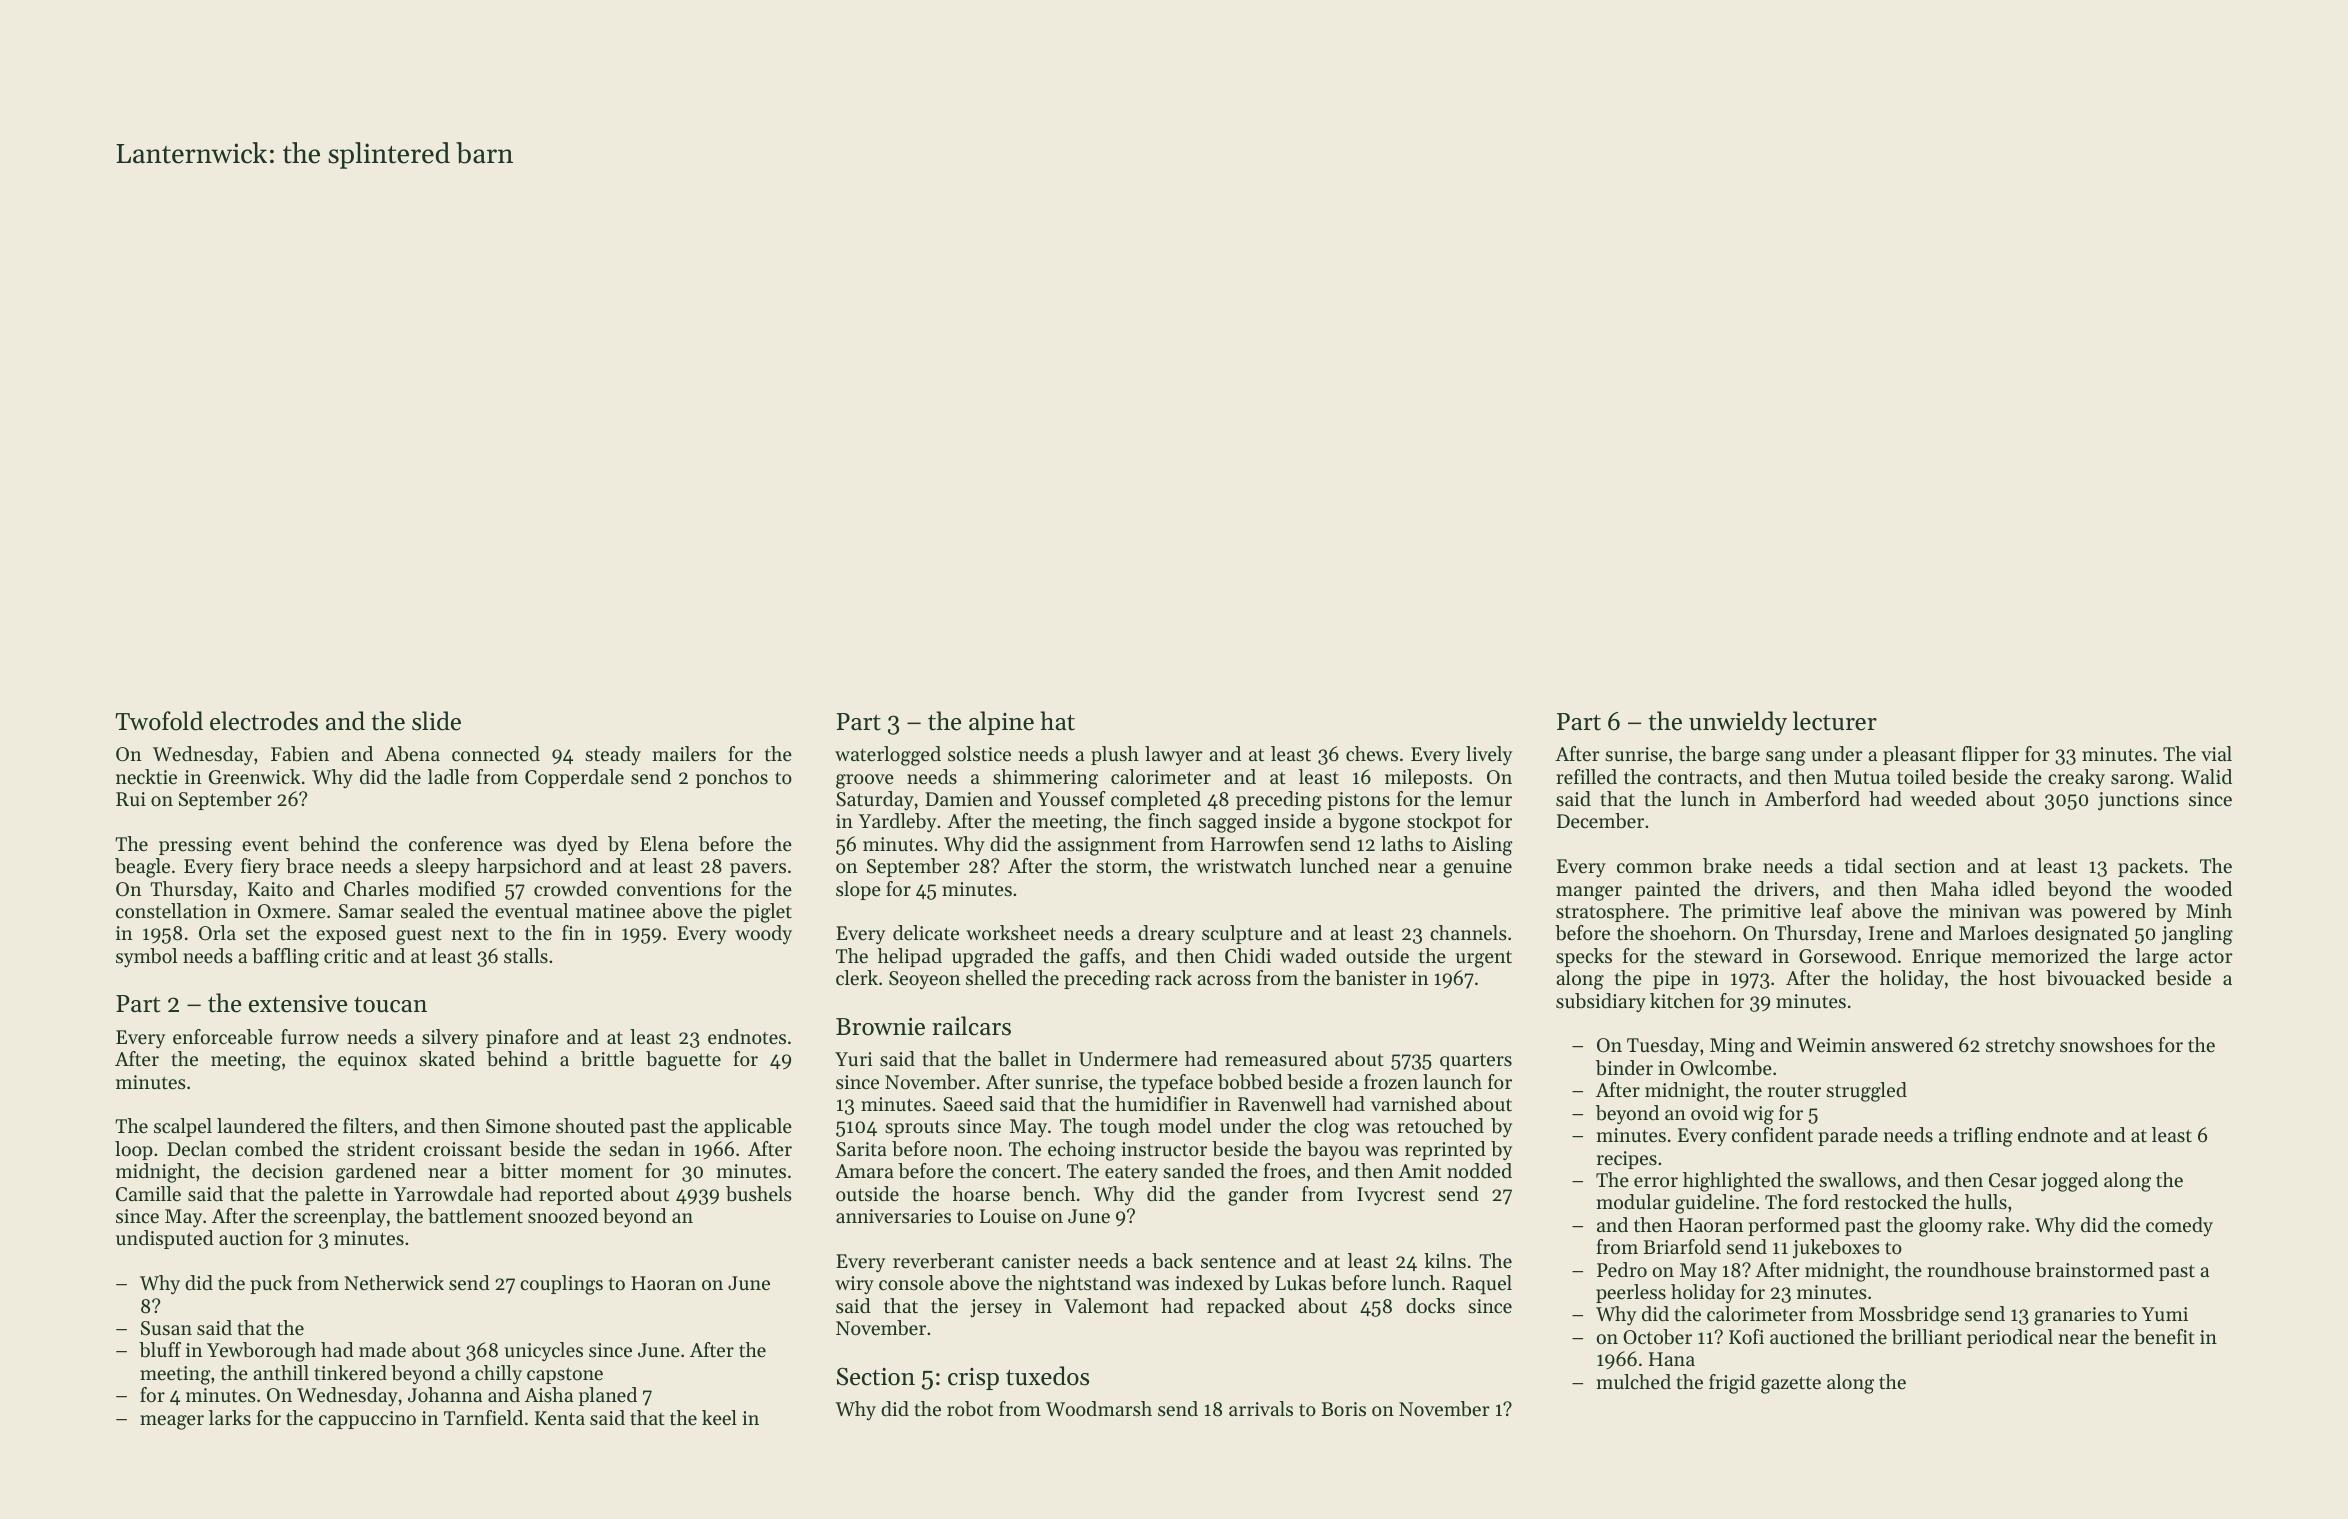 The image size is (2348, 1519). What do you see at coordinates (561, 1285) in the page?
I see `couplings` at bounding box center [561, 1285].
